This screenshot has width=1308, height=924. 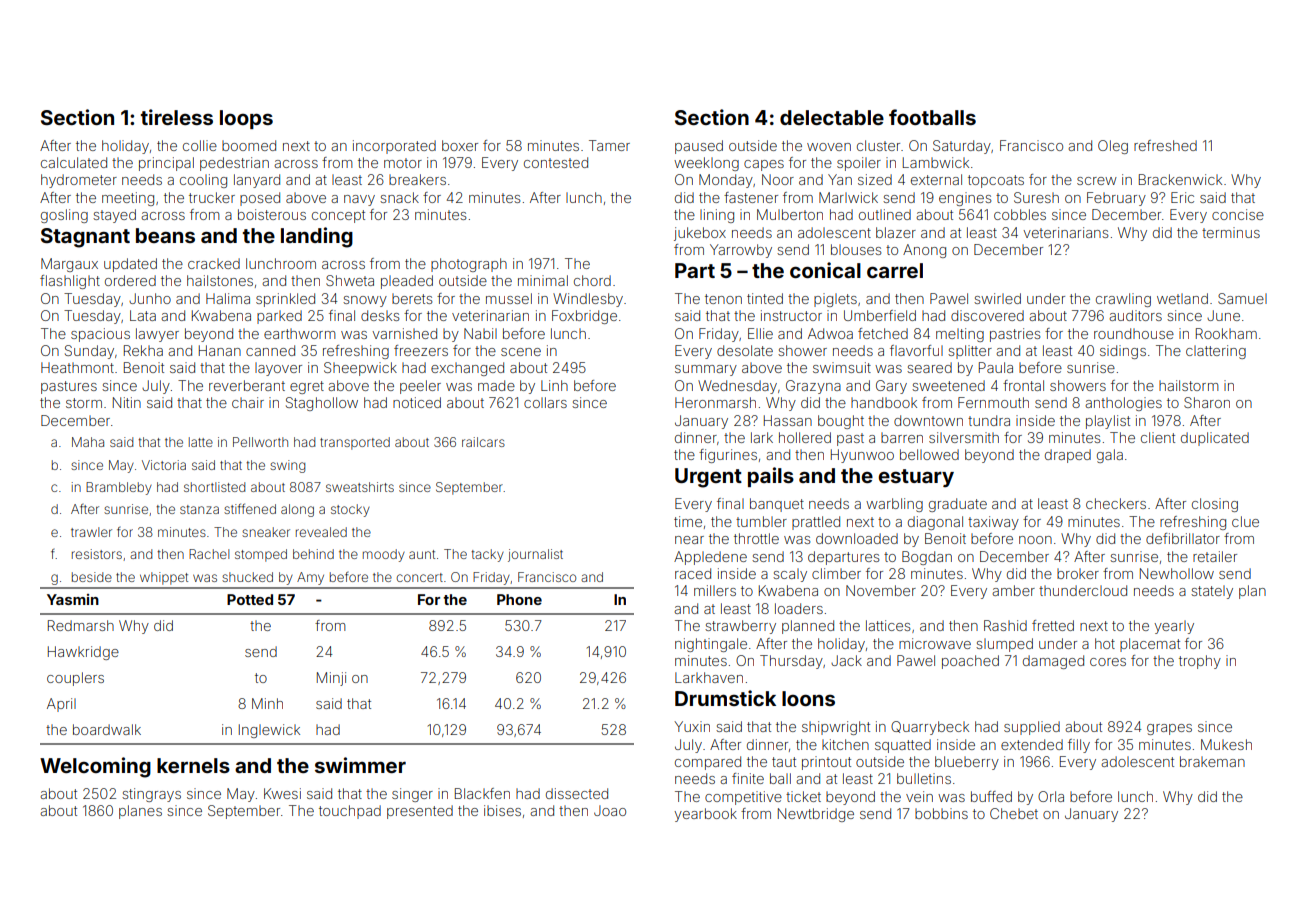 What do you see at coordinates (257, 181) in the screenshot?
I see `lanyard` at bounding box center [257, 181].
